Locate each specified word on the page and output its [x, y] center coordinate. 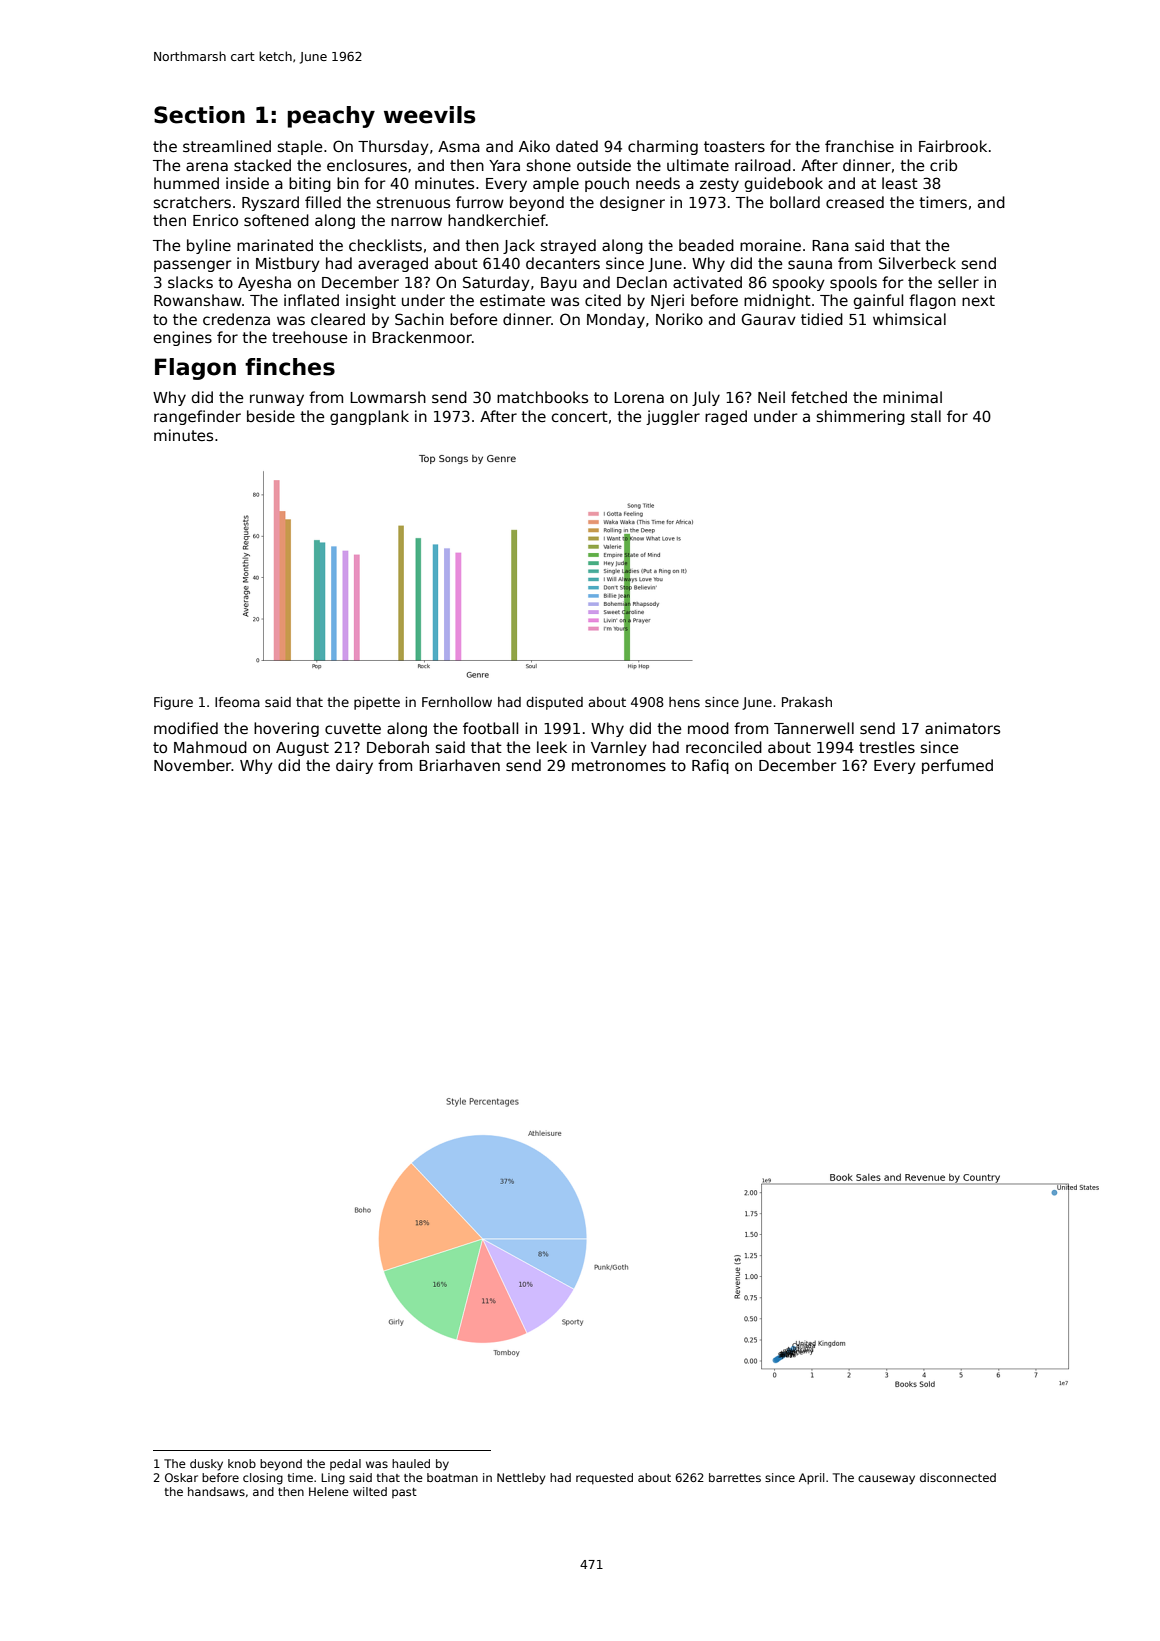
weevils [429, 115]
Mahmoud [210, 747]
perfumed [957, 766]
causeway [886, 1480]
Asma [459, 146]
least [900, 183]
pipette [377, 703]
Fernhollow [457, 702]
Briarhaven [459, 765]
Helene [329, 1491]
